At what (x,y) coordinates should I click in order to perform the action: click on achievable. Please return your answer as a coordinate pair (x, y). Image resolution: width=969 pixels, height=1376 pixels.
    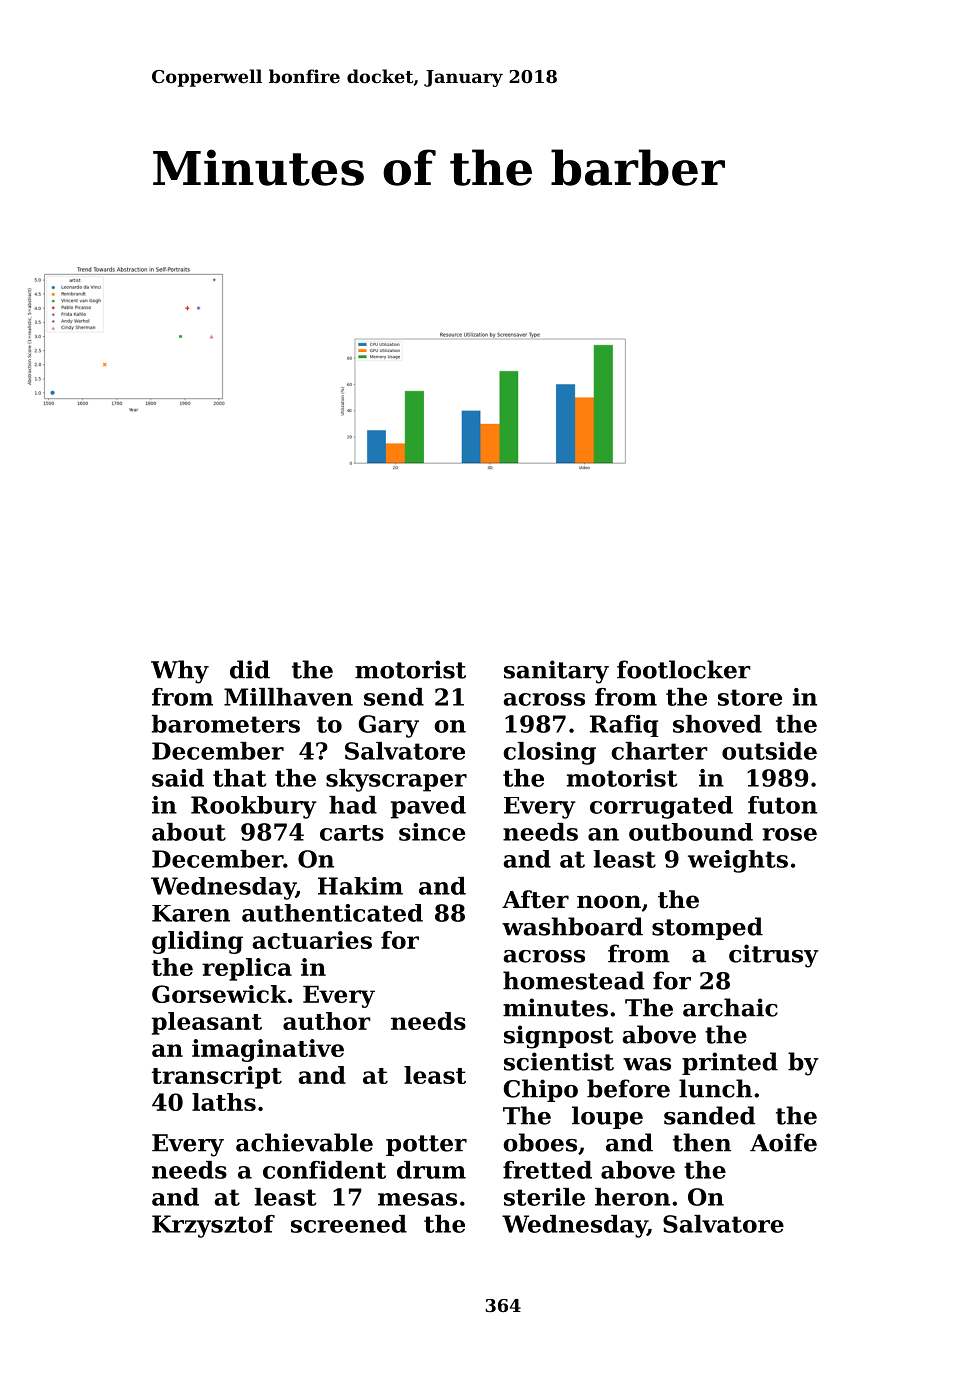
    Looking at the image, I should click on (304, 1142).
